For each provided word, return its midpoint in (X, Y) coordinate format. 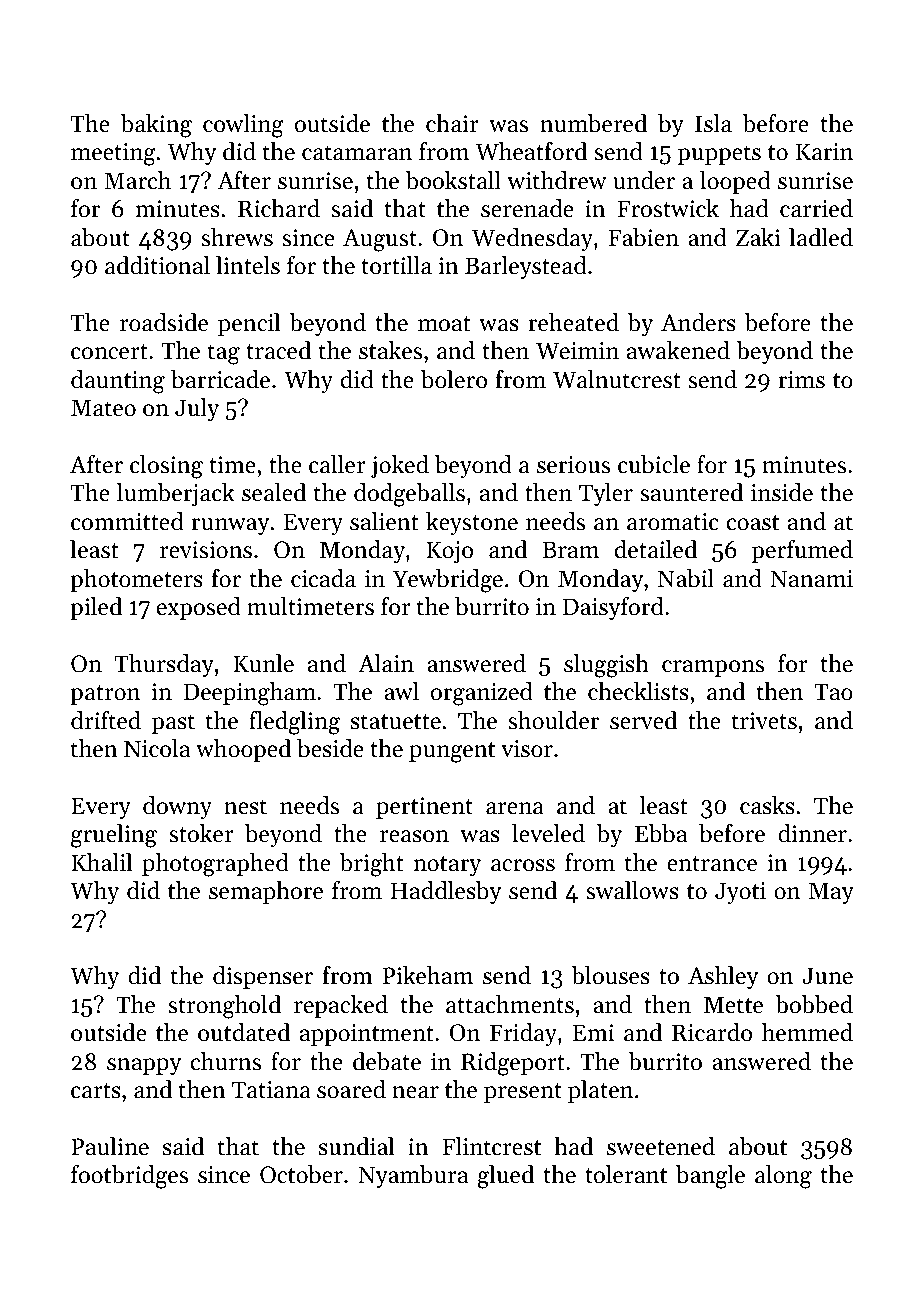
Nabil (686, 578)
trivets (764, 721)
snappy (144, 1066)
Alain (386, 663)
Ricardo (712, 1032)
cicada (323, 578)
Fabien (643, 237)
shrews (237, 237)
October (301, 1174)
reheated (573, 322)
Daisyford (613, 608)
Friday (523, 1034)
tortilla (396, 265)
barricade (220, 379)
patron (105, 695)
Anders (698, 322)
